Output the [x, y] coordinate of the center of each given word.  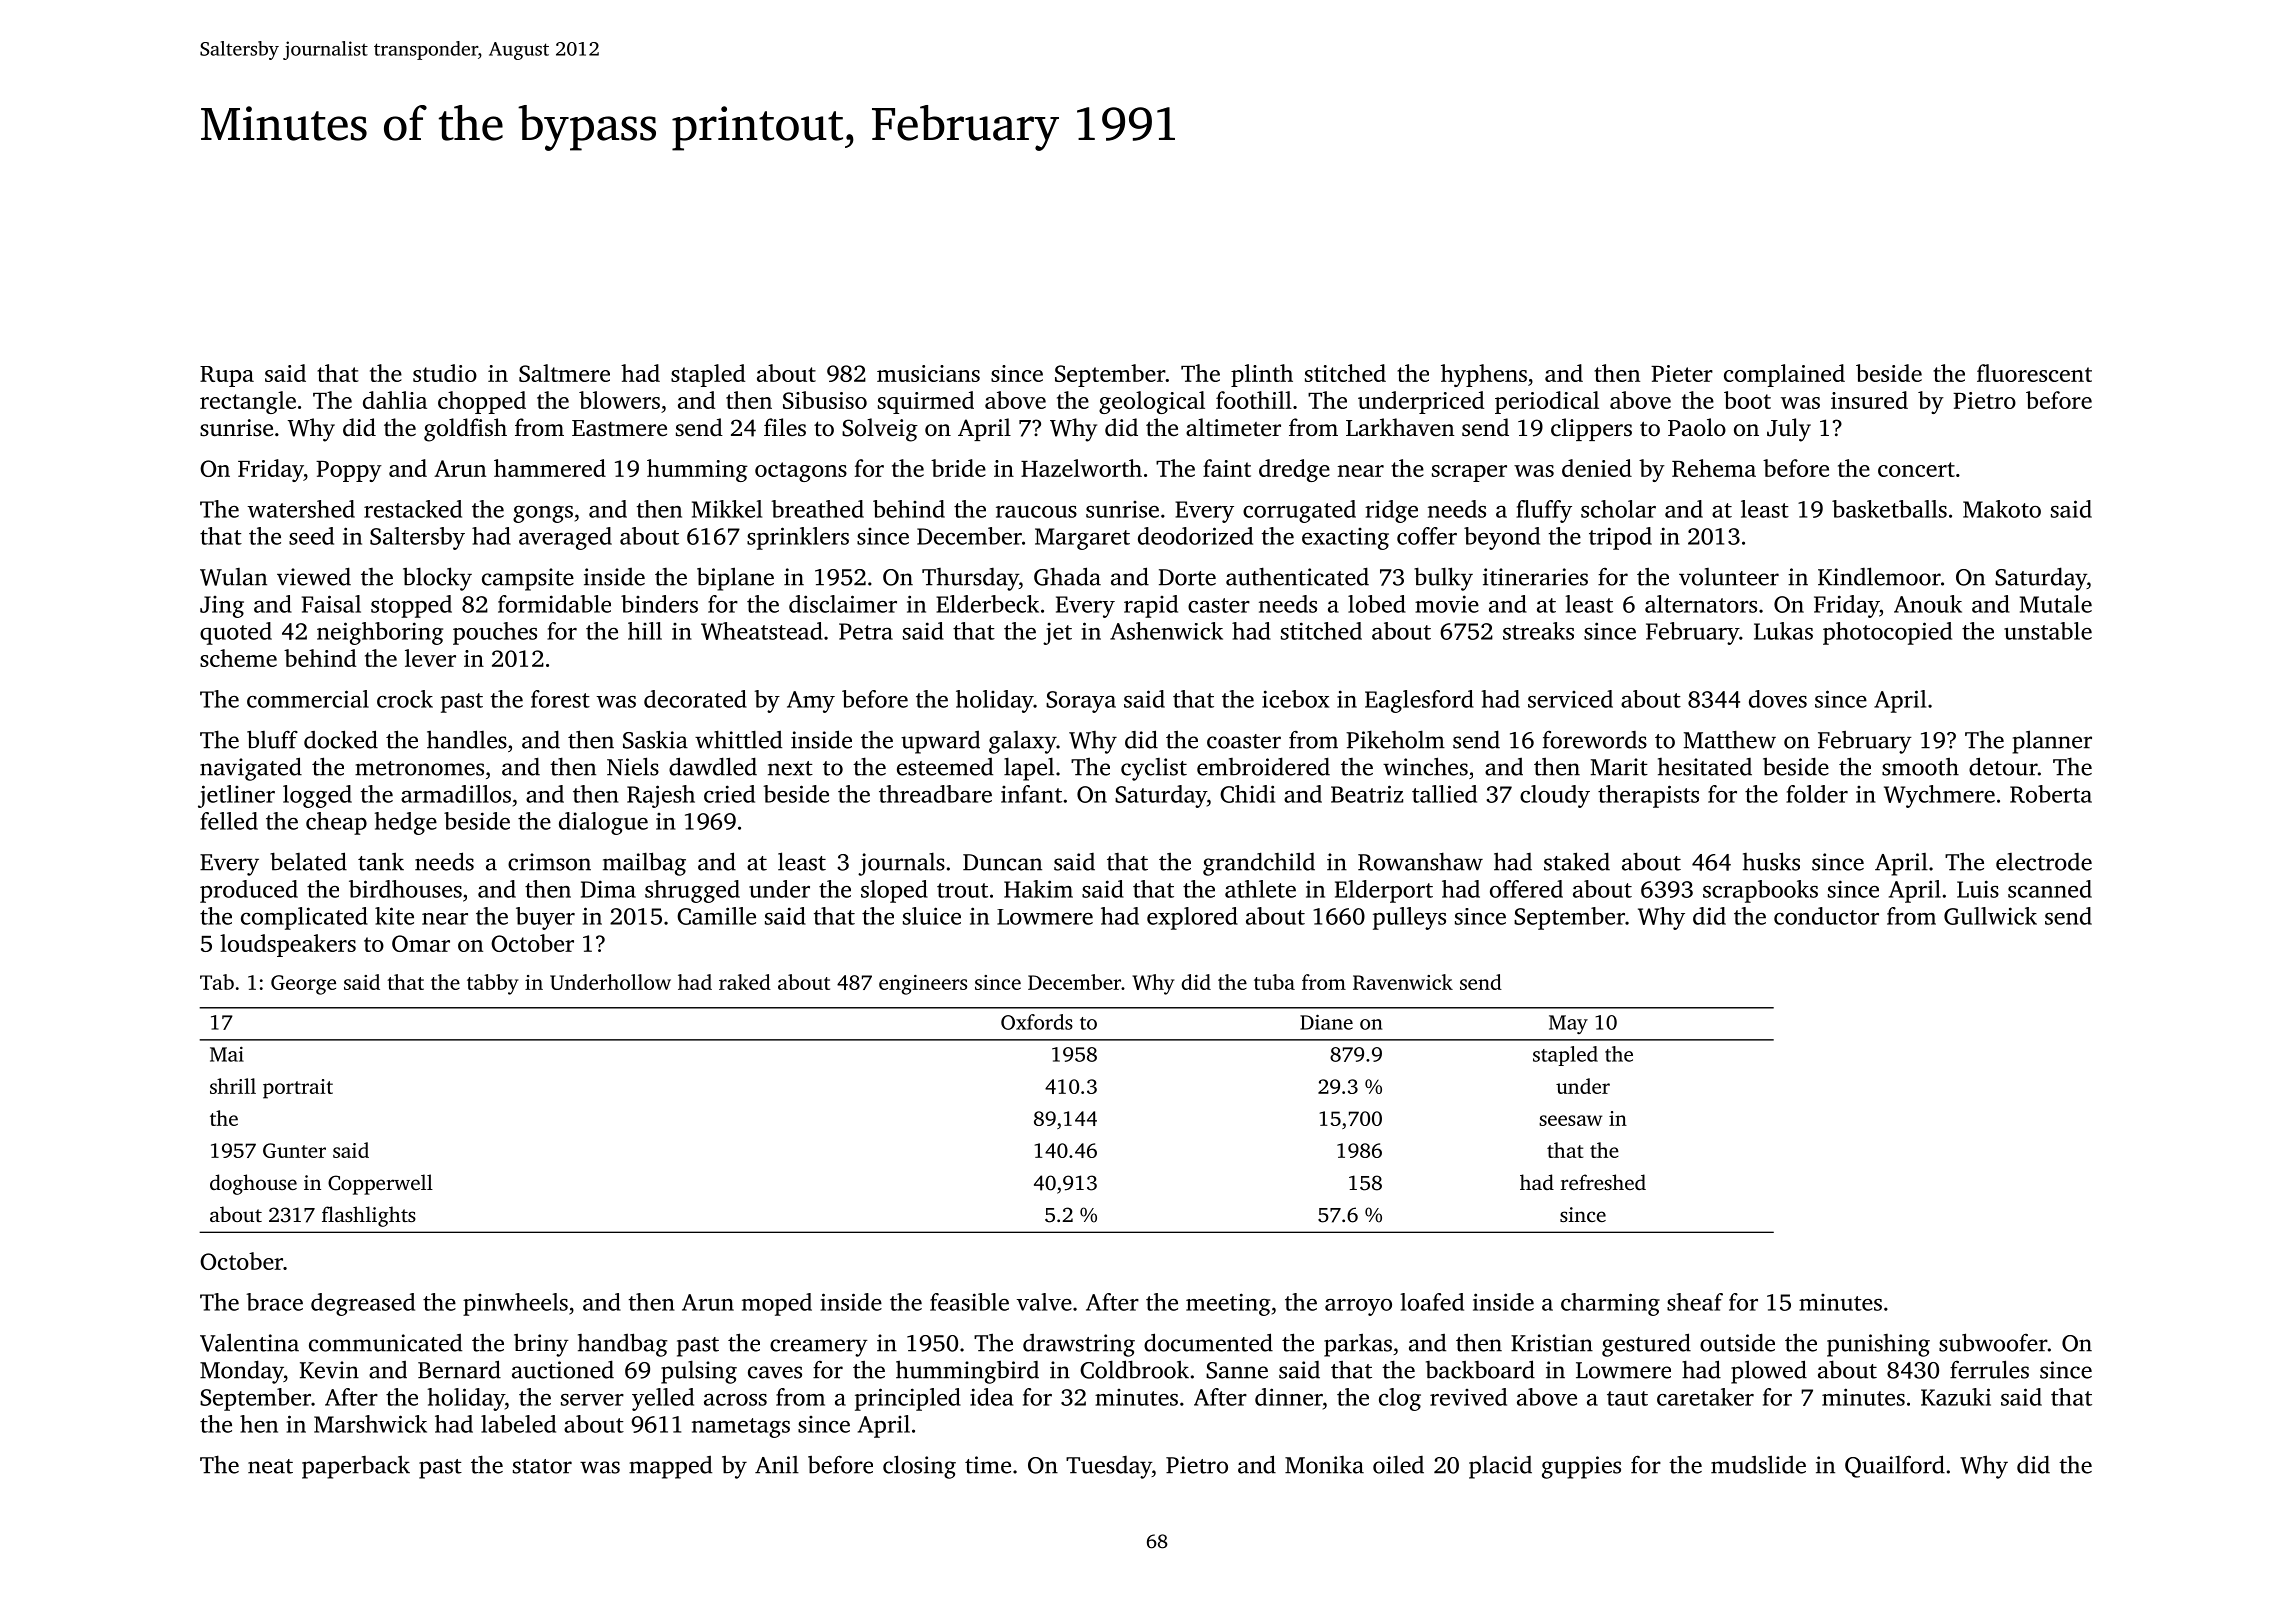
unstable [2048, 631]
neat [270, 1466]
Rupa [227, 376]
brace [274, 1302]
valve [1044, 1302]
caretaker [1705, 1397]
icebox [1295, 699]
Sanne [1237, 1370]
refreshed [1603, 1182]
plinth [1262, 375]
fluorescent [2034, 373]
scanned [2050, 889]
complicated [304, 918]
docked [341, 739]
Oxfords [1037, 1022]
